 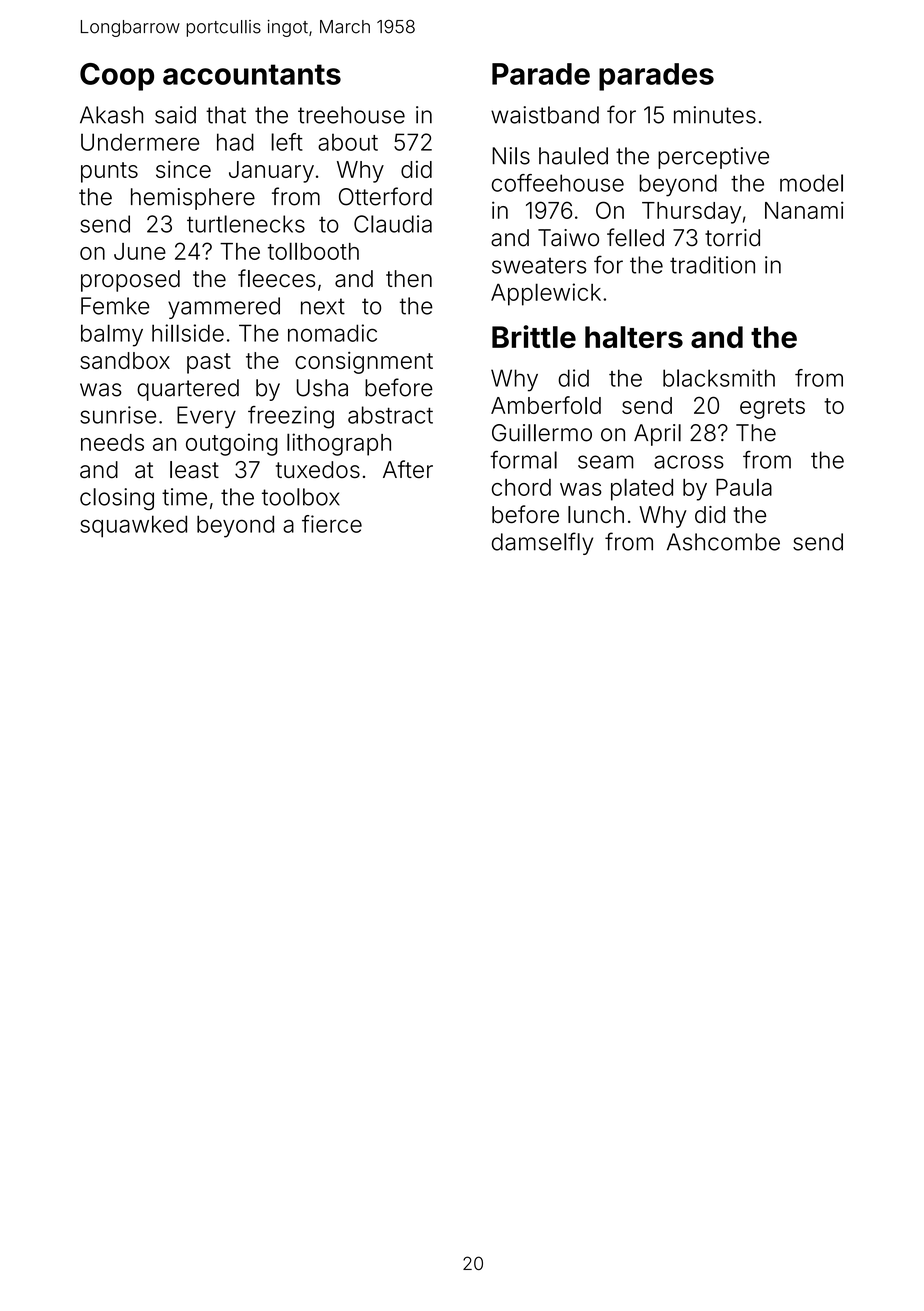 What do you see at coordinates (351, 115) in the page?
I see `treehouse` at bounding box center [351, 115].
